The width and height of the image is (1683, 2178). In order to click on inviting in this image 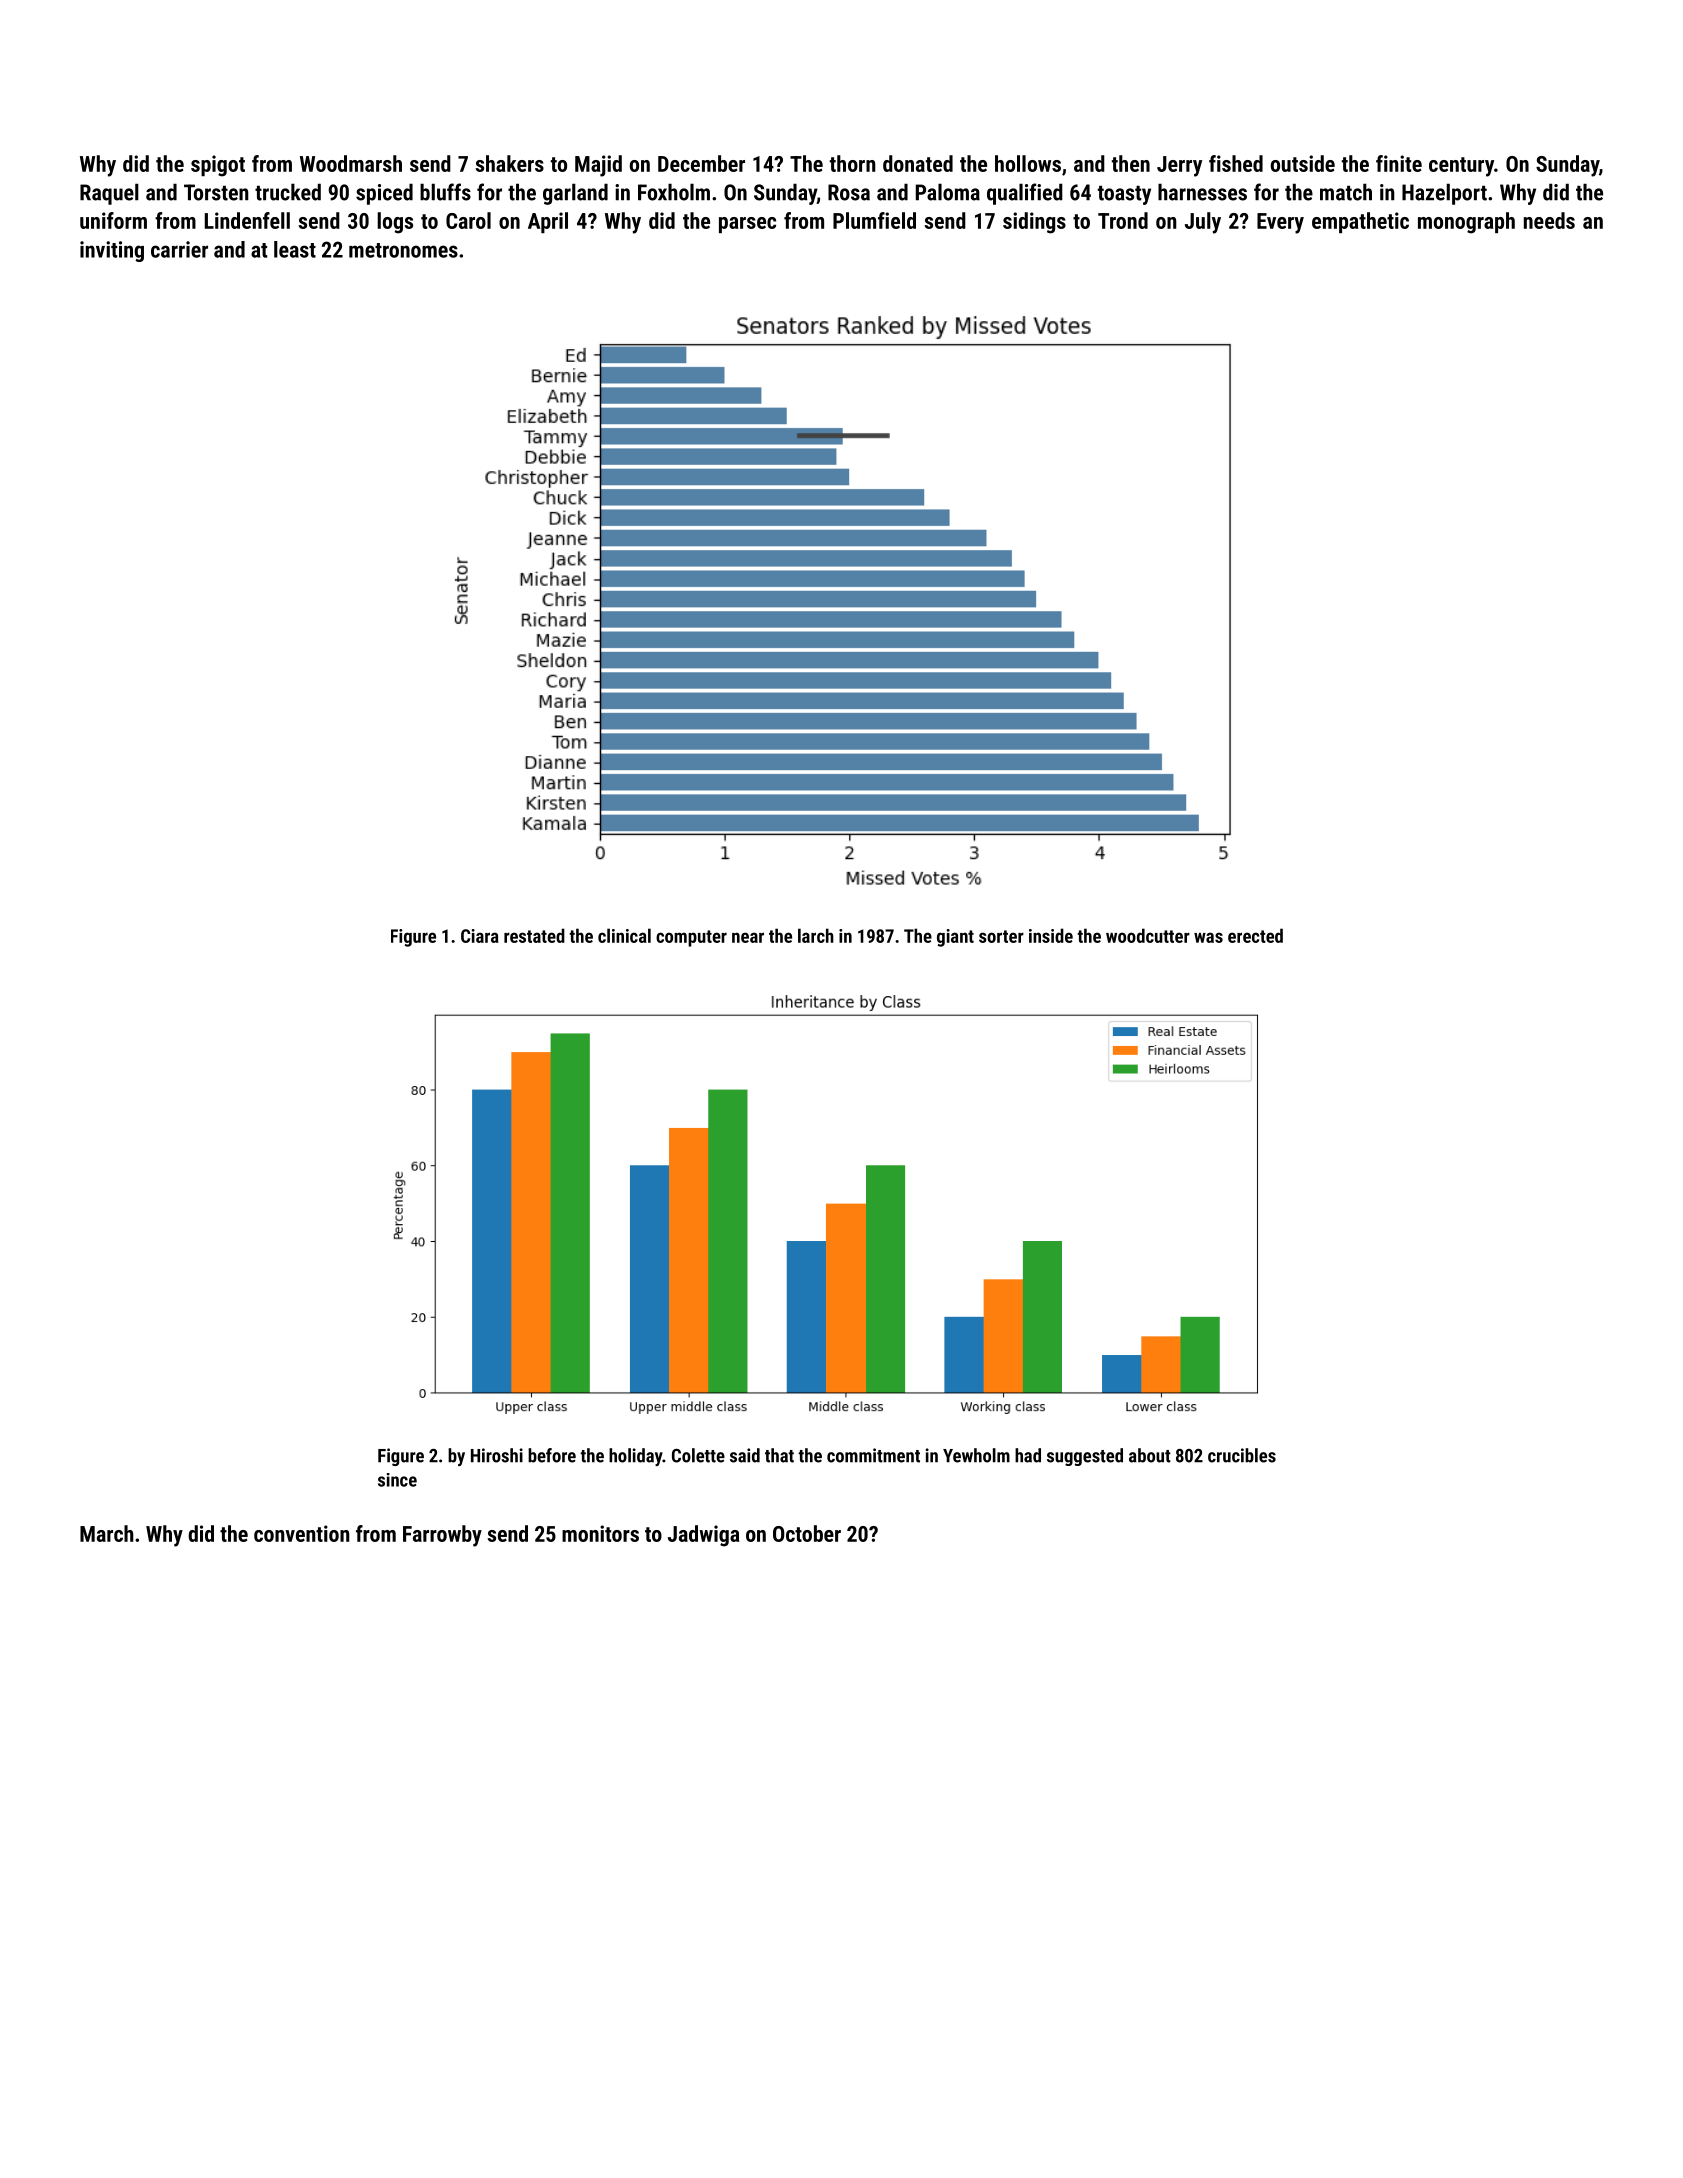, I will do `click(112, 251)`.
